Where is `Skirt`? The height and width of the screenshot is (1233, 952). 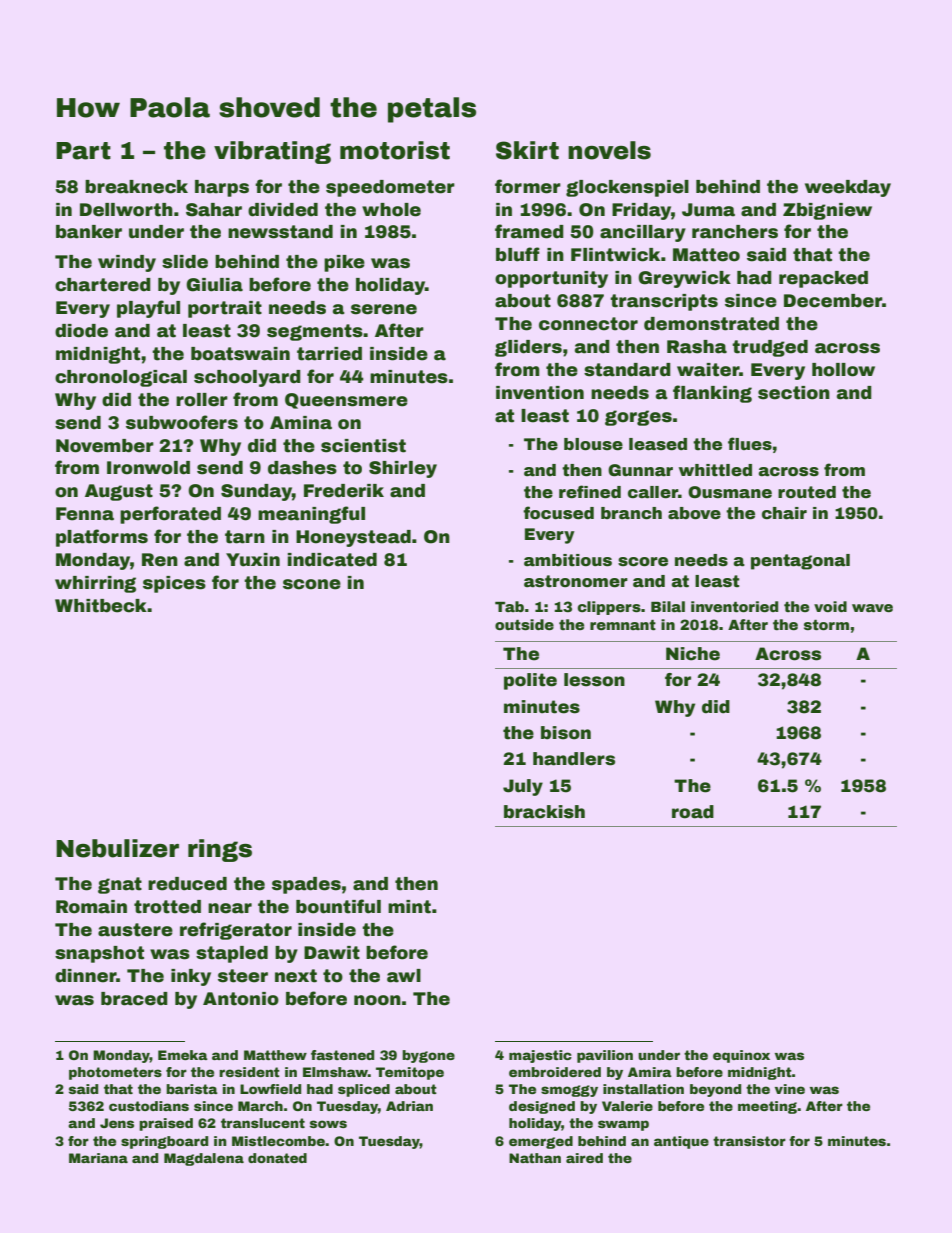 Skirt is located at coordinates (527, 150).
